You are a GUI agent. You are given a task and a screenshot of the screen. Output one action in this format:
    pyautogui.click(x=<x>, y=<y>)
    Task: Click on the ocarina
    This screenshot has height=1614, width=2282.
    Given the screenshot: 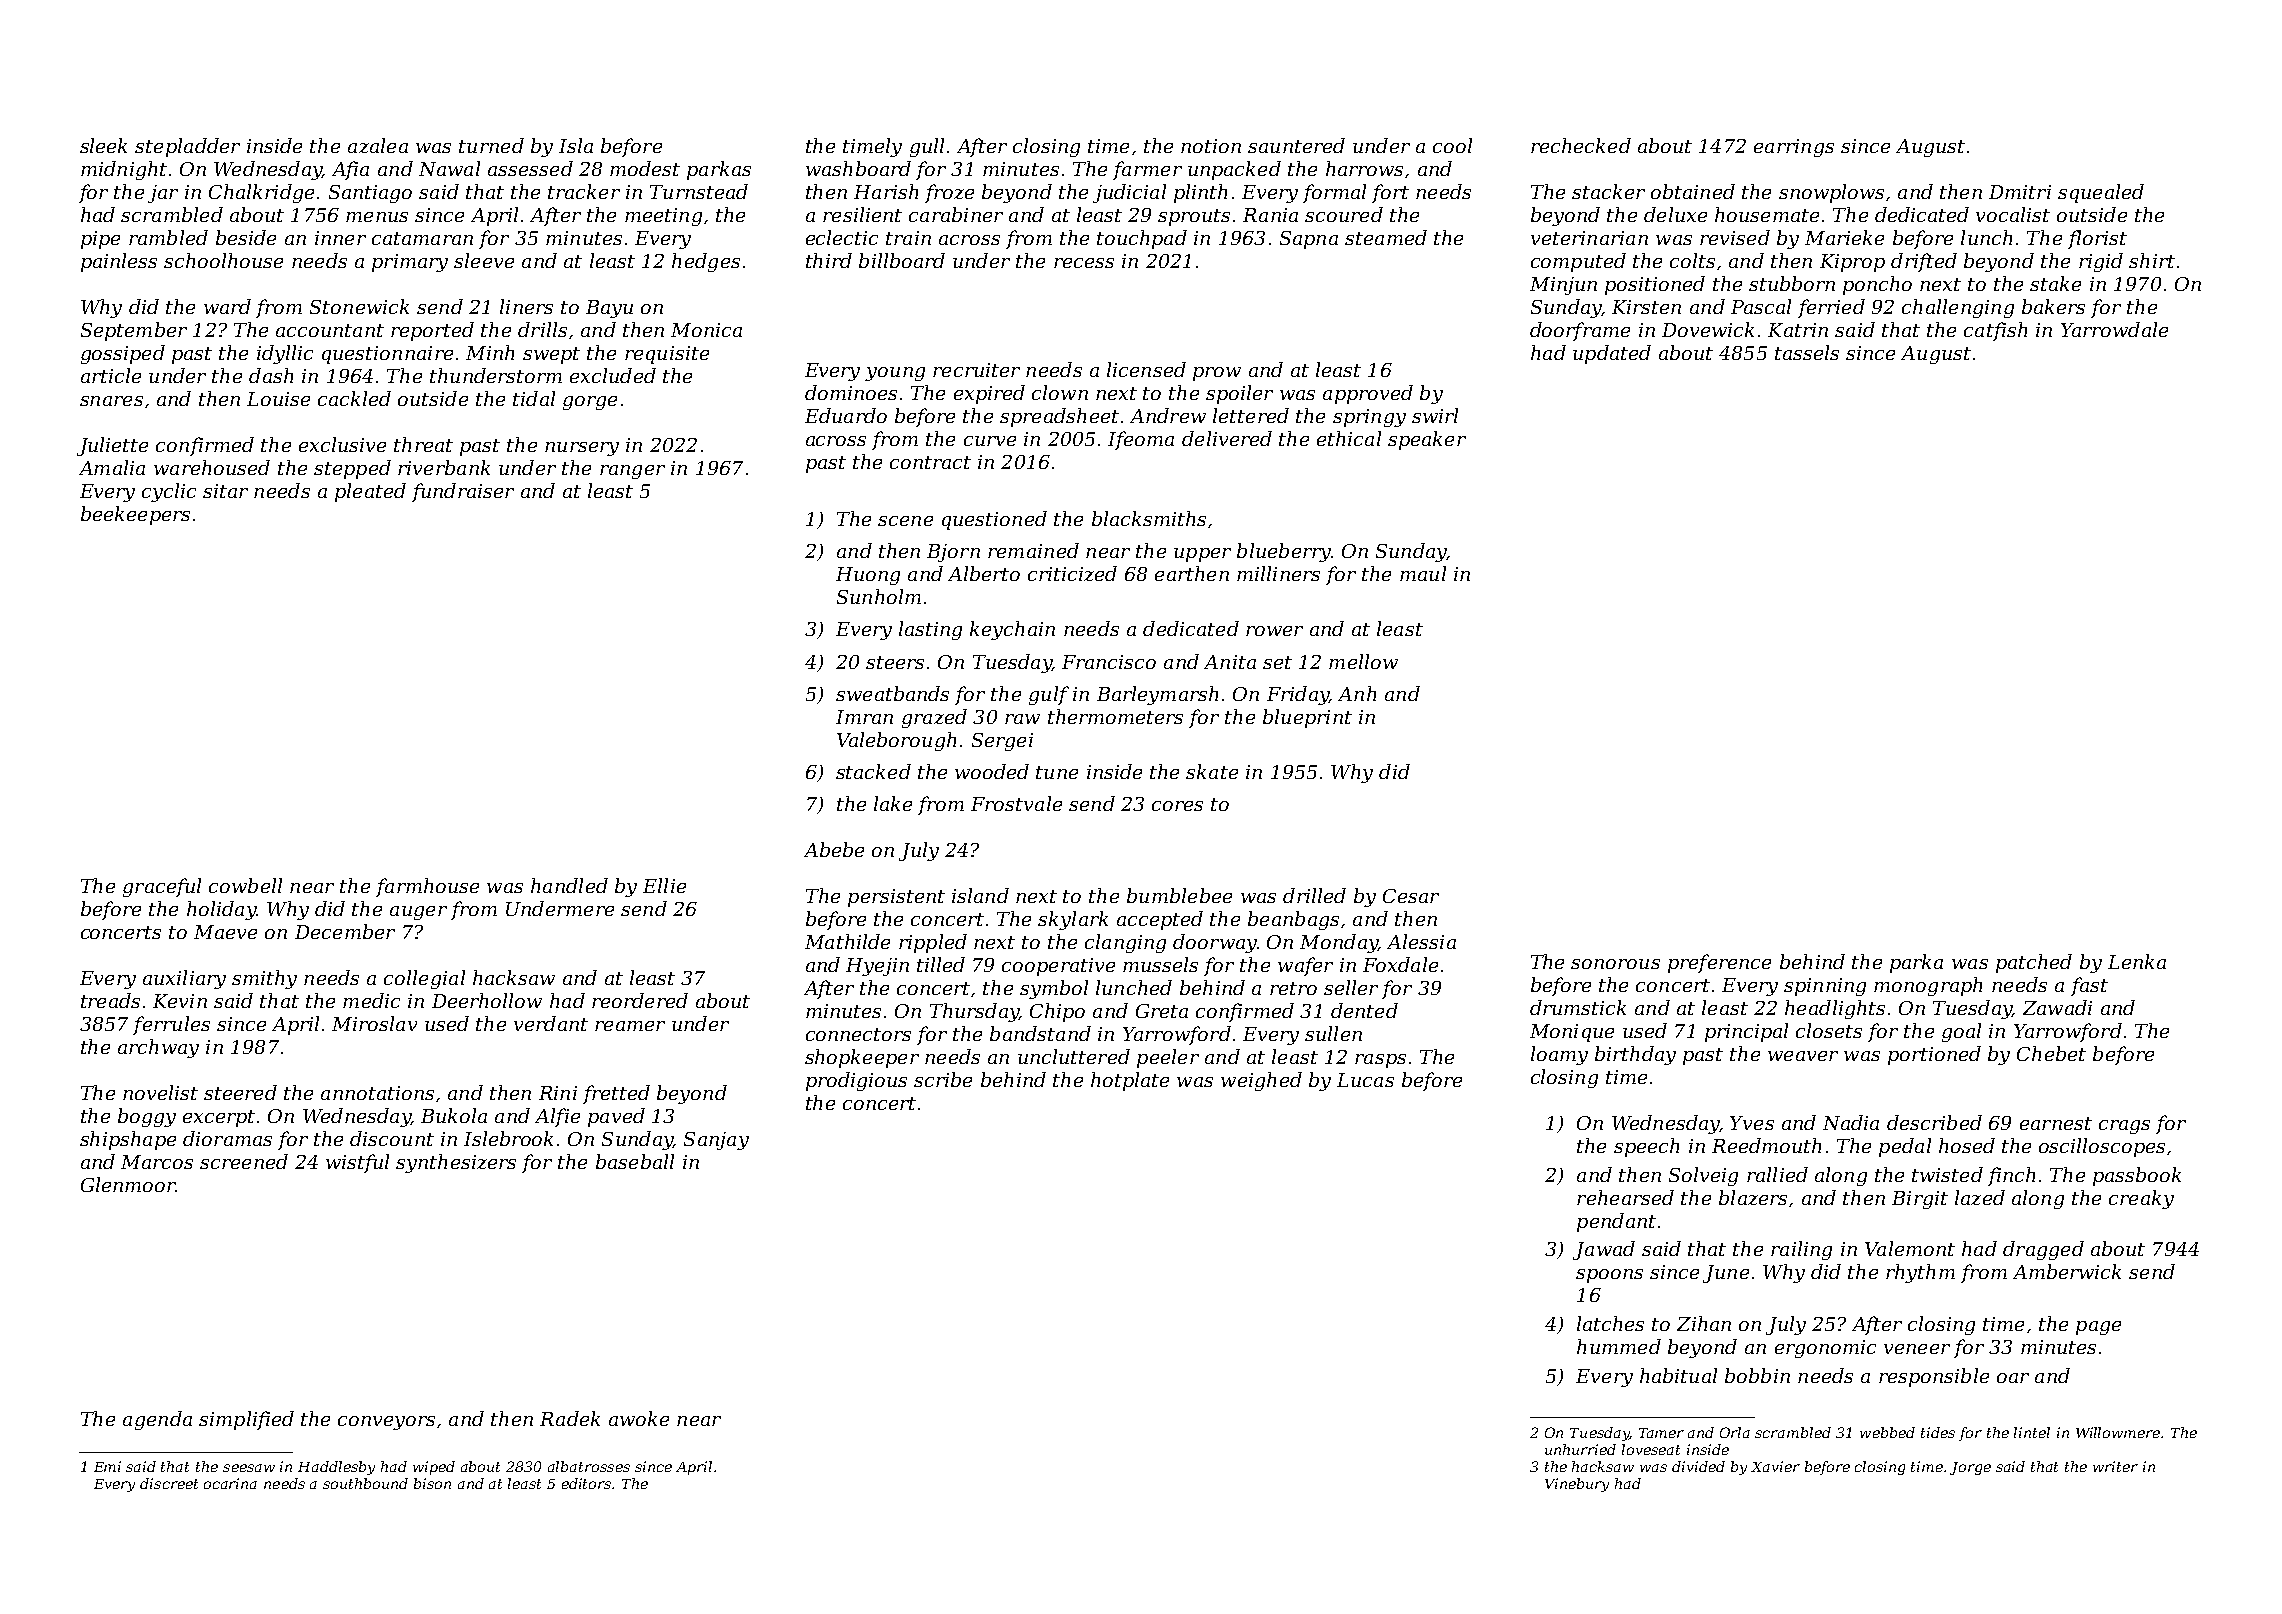 What is the action you would take?
    pyautogui.click(x=230, y=1483)
